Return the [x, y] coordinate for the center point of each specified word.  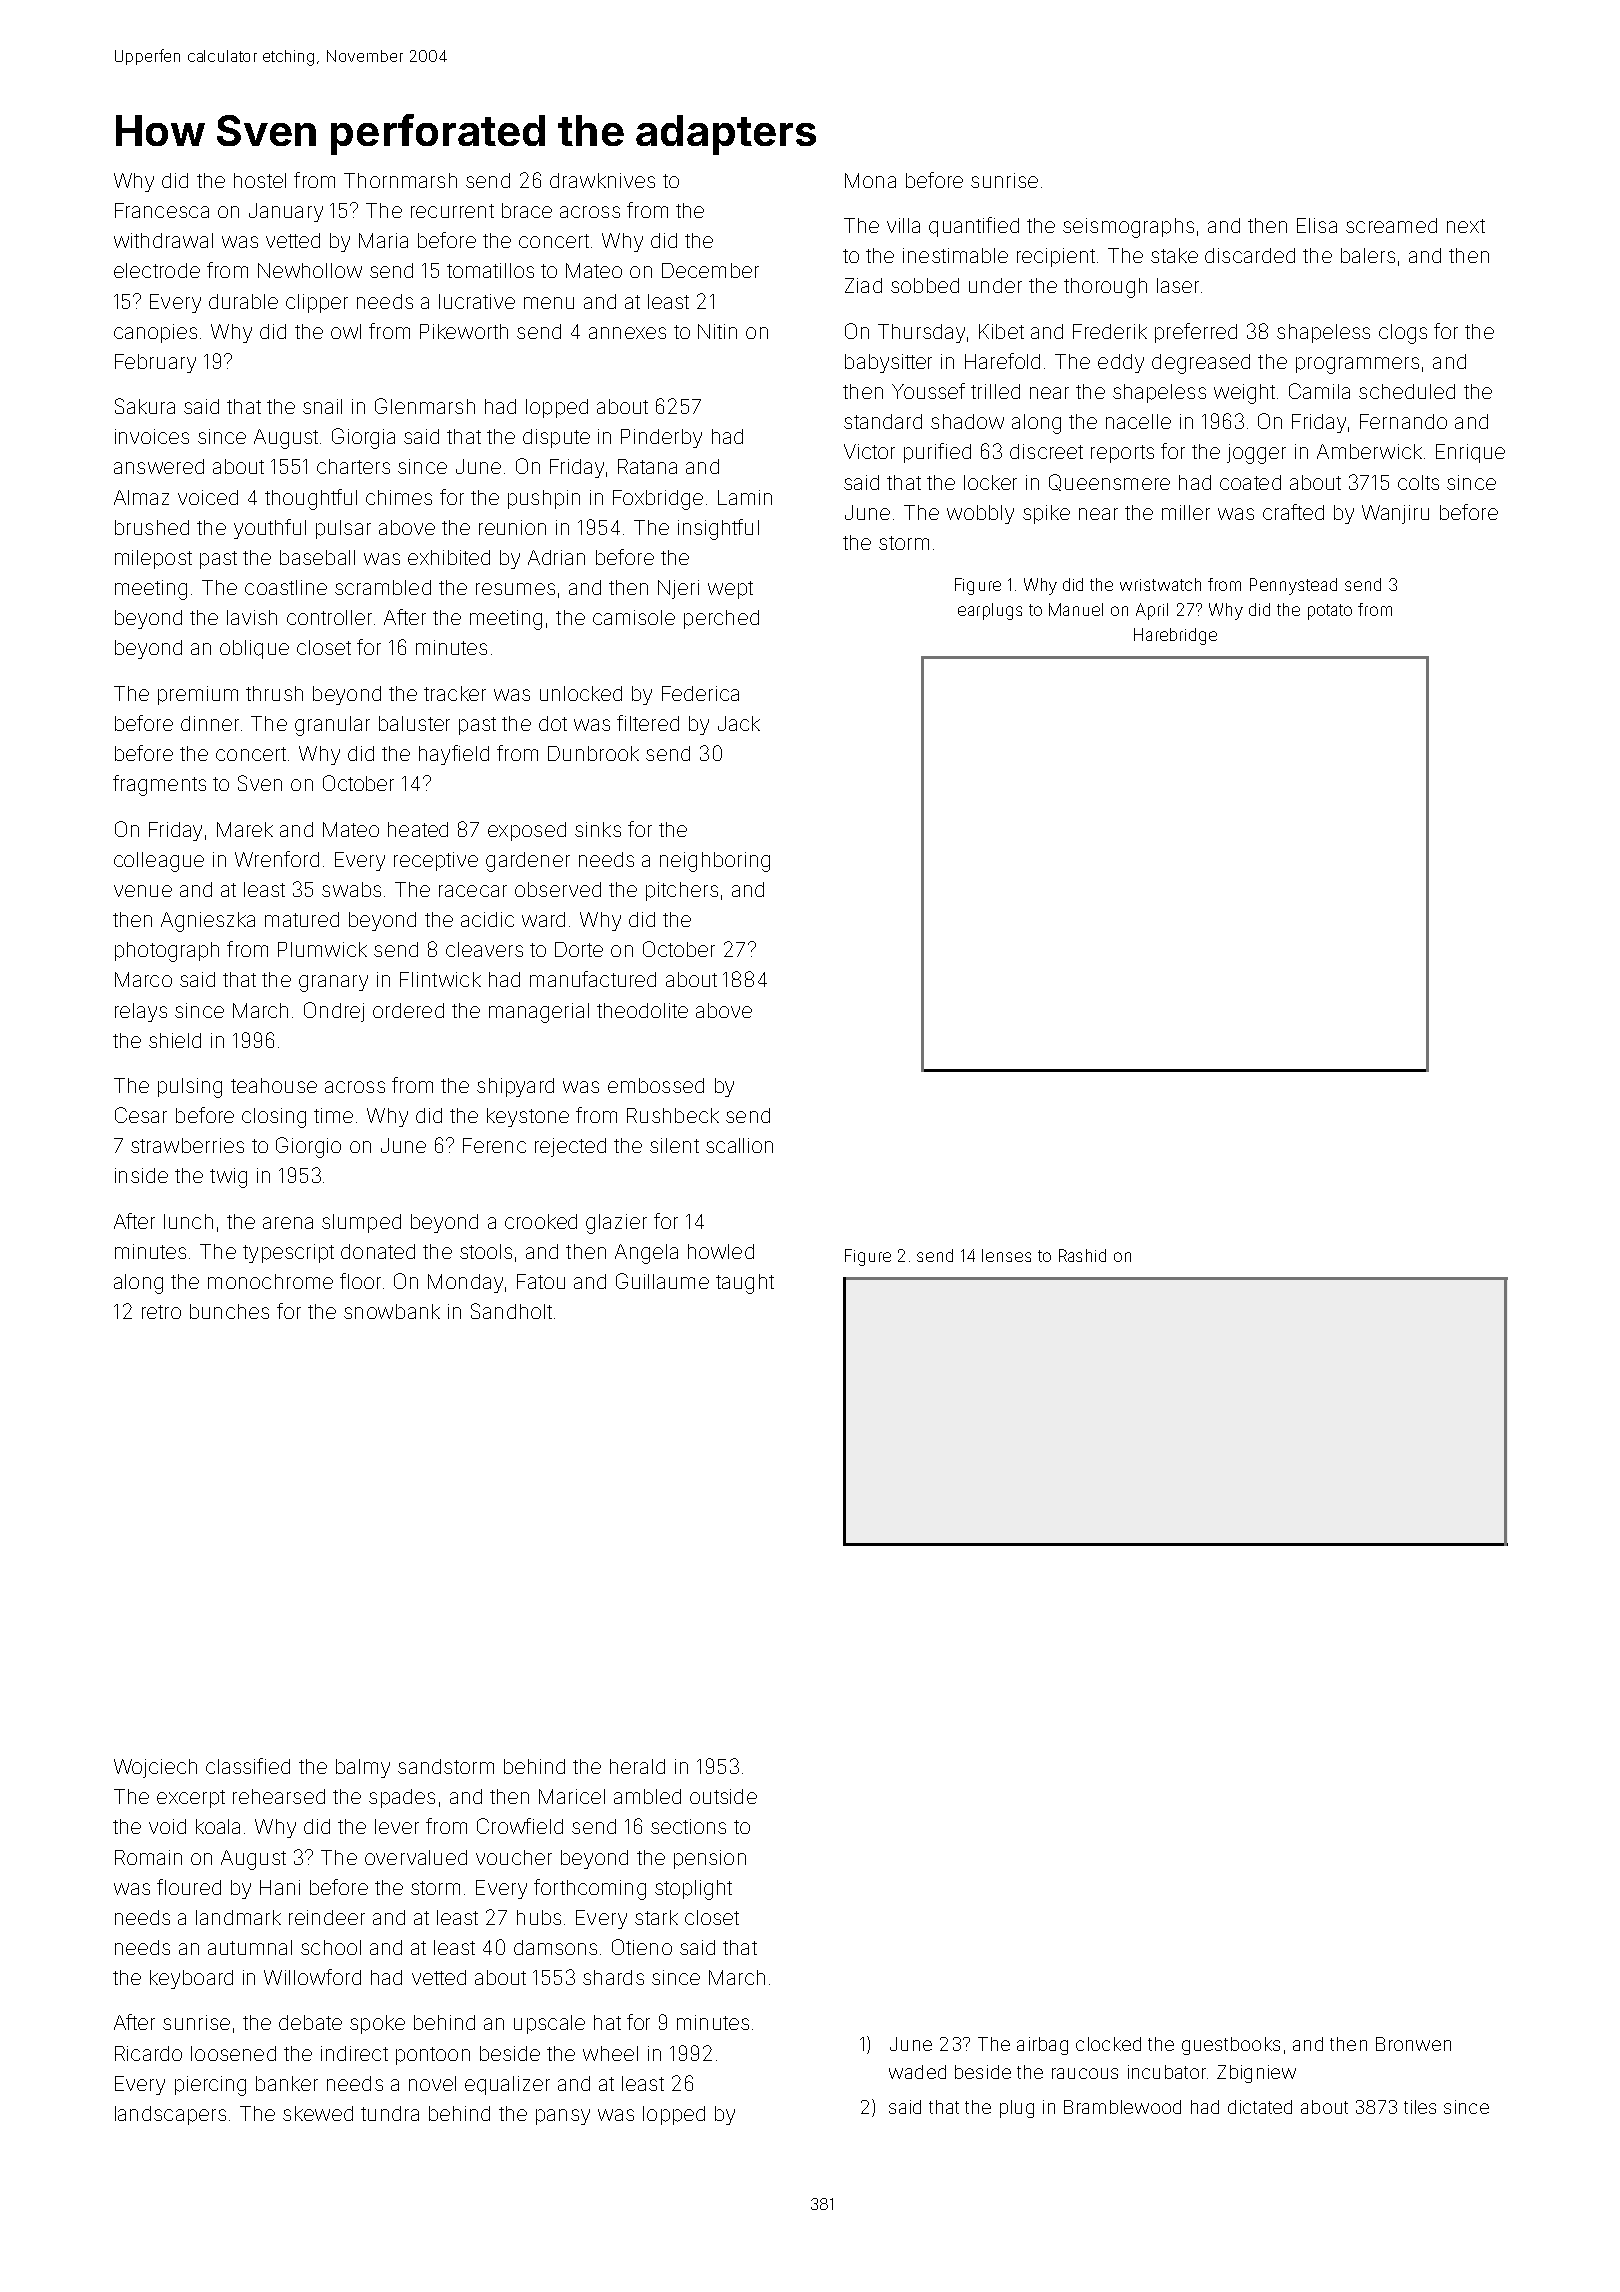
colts [1418, 482]
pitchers [682, 891]
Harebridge [1175, 636]
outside [723, 1796]
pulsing [190, 1088]
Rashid [1082, 1255]
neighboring [715, 862]
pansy [563, 2117]
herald [637, 1766]
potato [1330, 612]
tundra [390, 2113]
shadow [967, 421]
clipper [317, 303]
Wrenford [277, 859]
